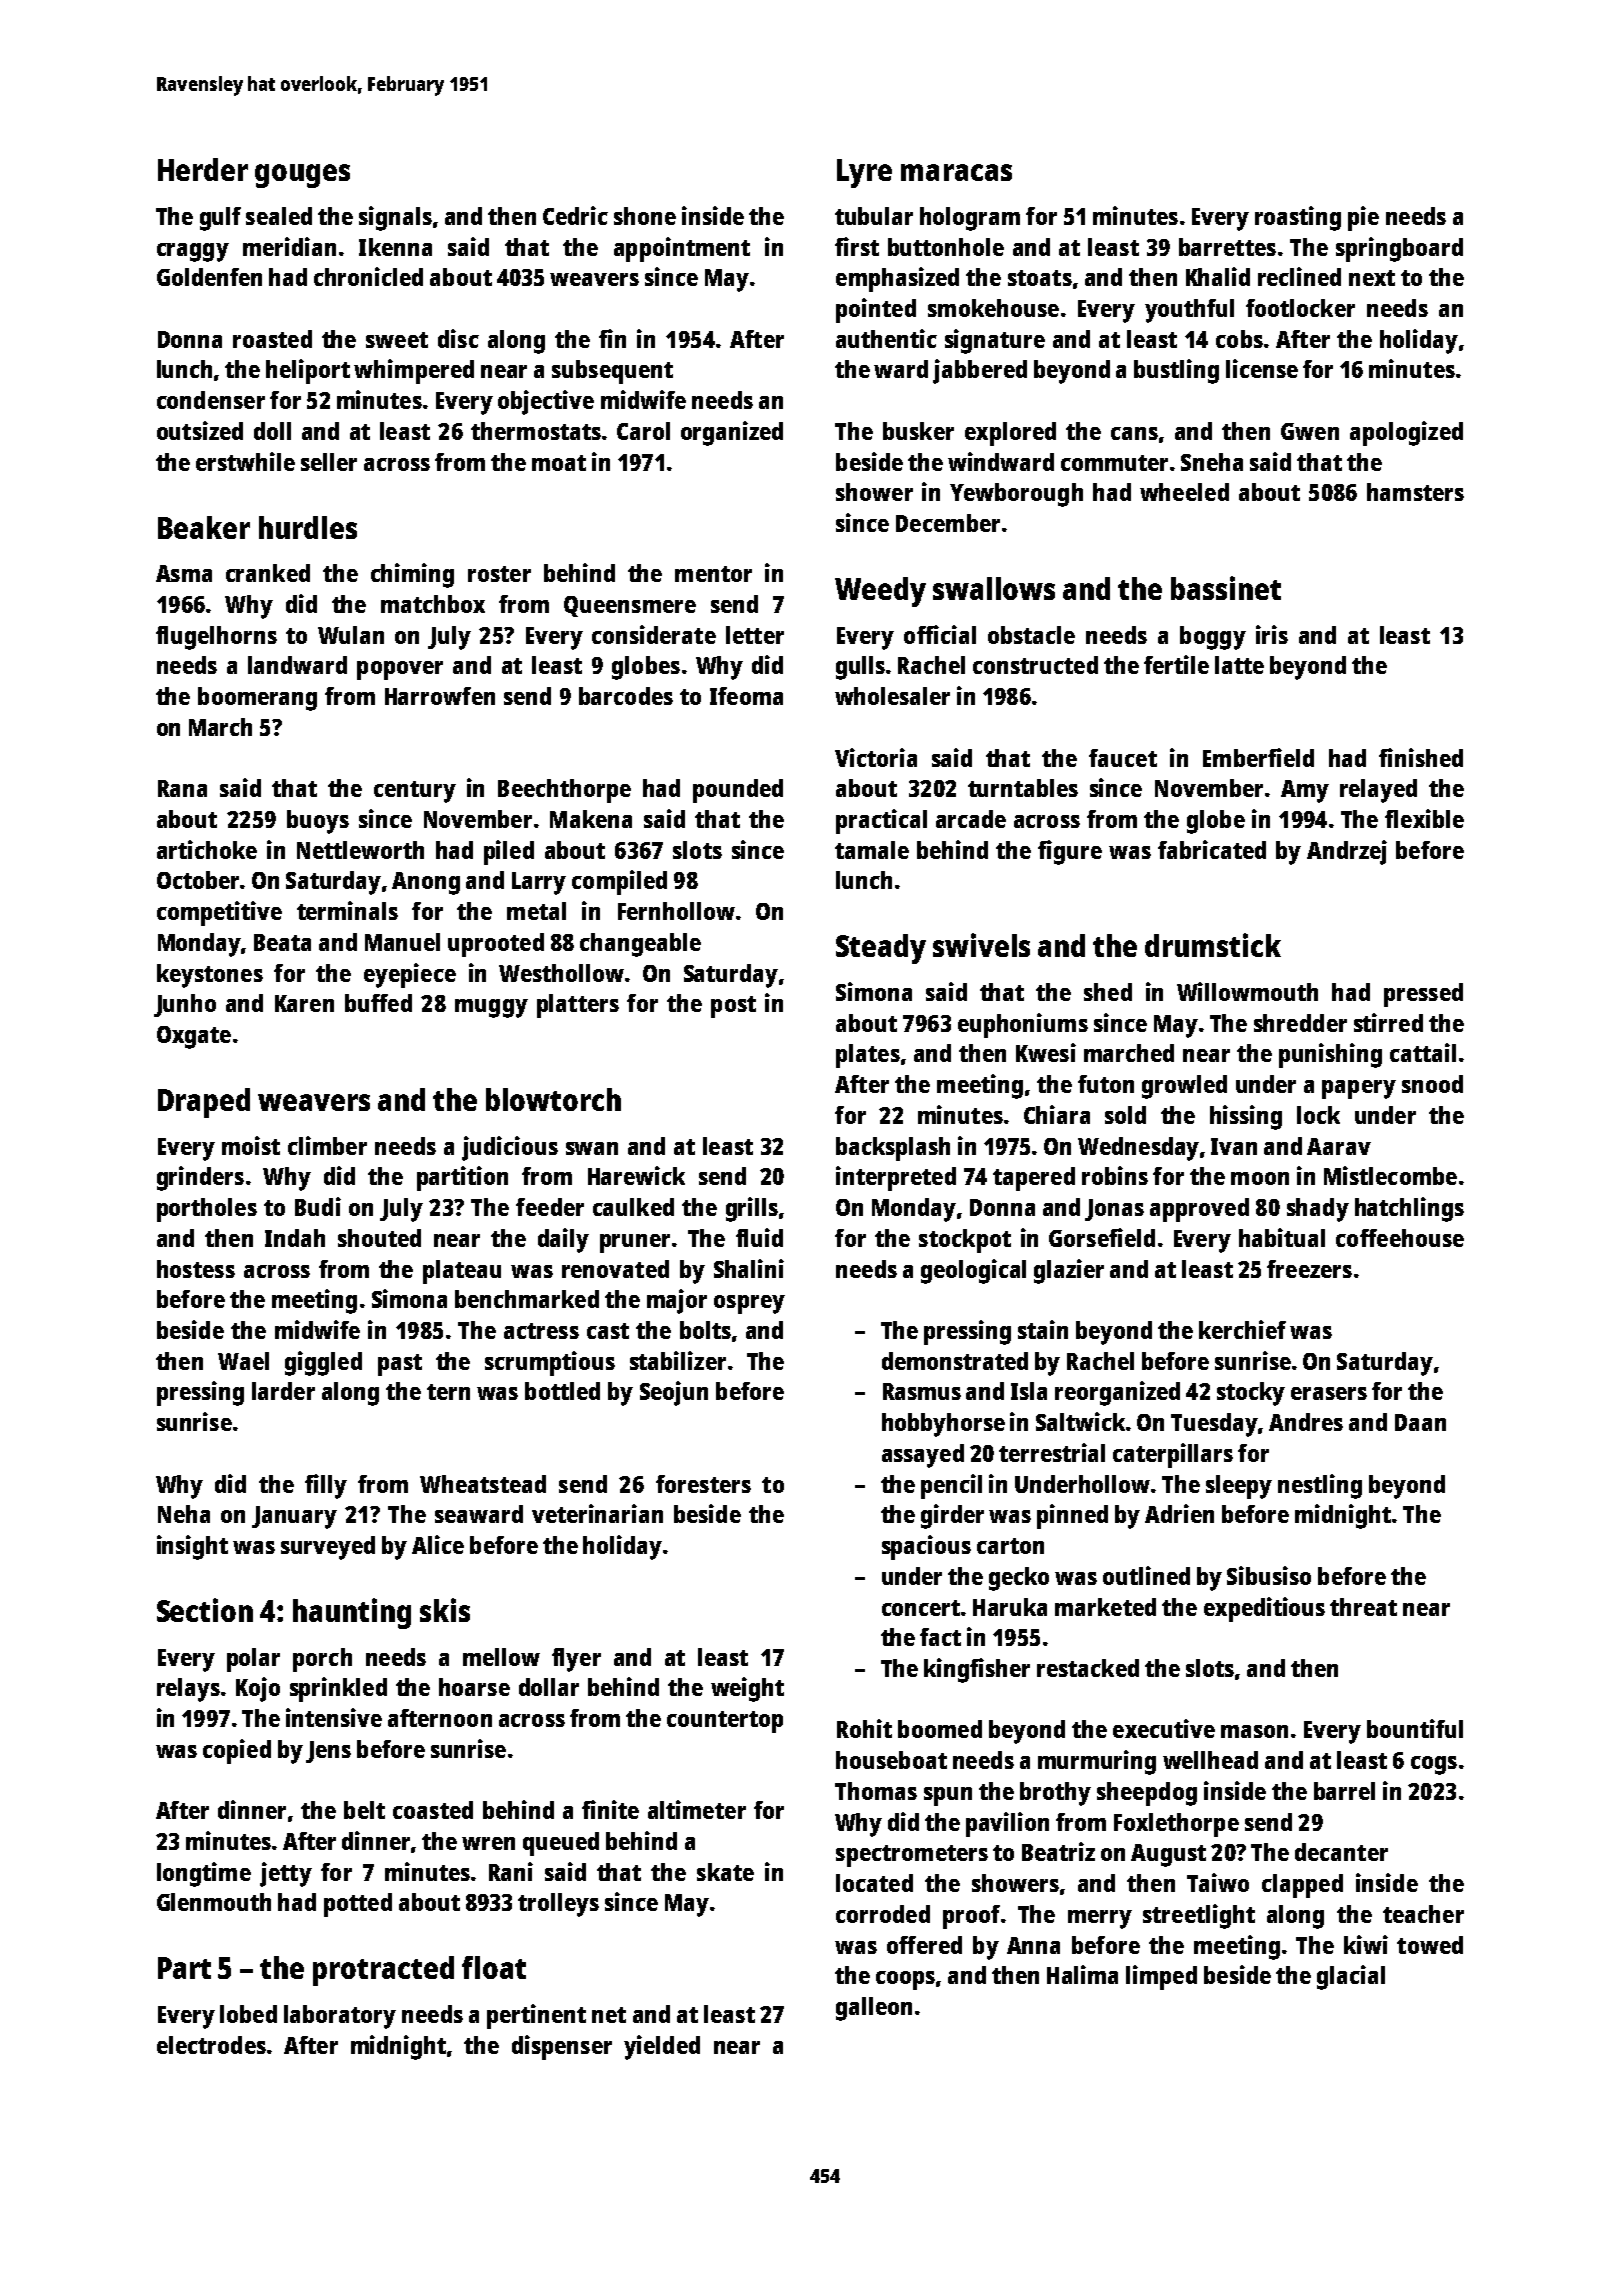  What do you see at coordinates (483, 1484) in the page?
I see `Wheatstead` at bounding box center [483, 1484].
